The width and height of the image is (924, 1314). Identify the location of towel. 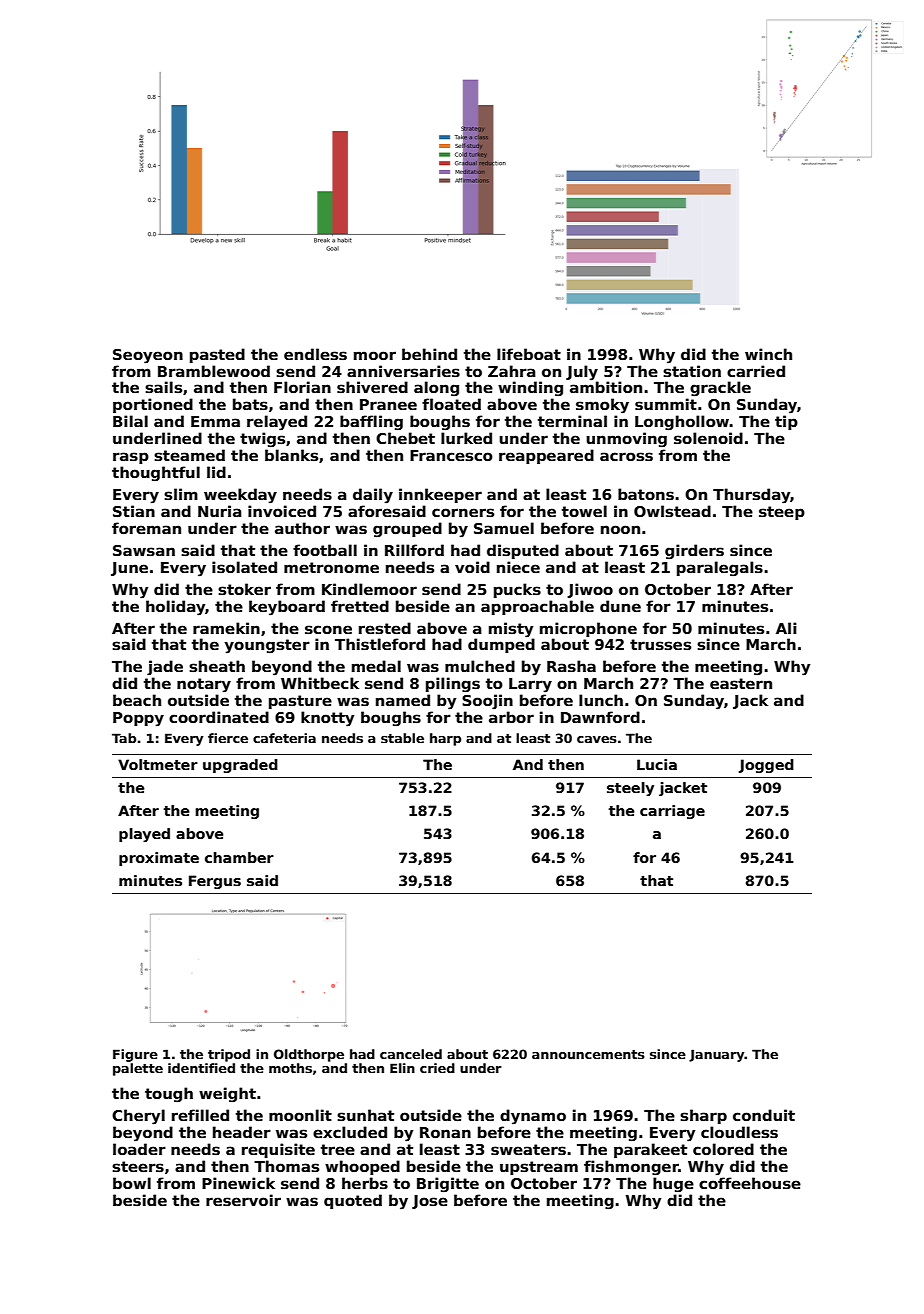
(584, 511).
